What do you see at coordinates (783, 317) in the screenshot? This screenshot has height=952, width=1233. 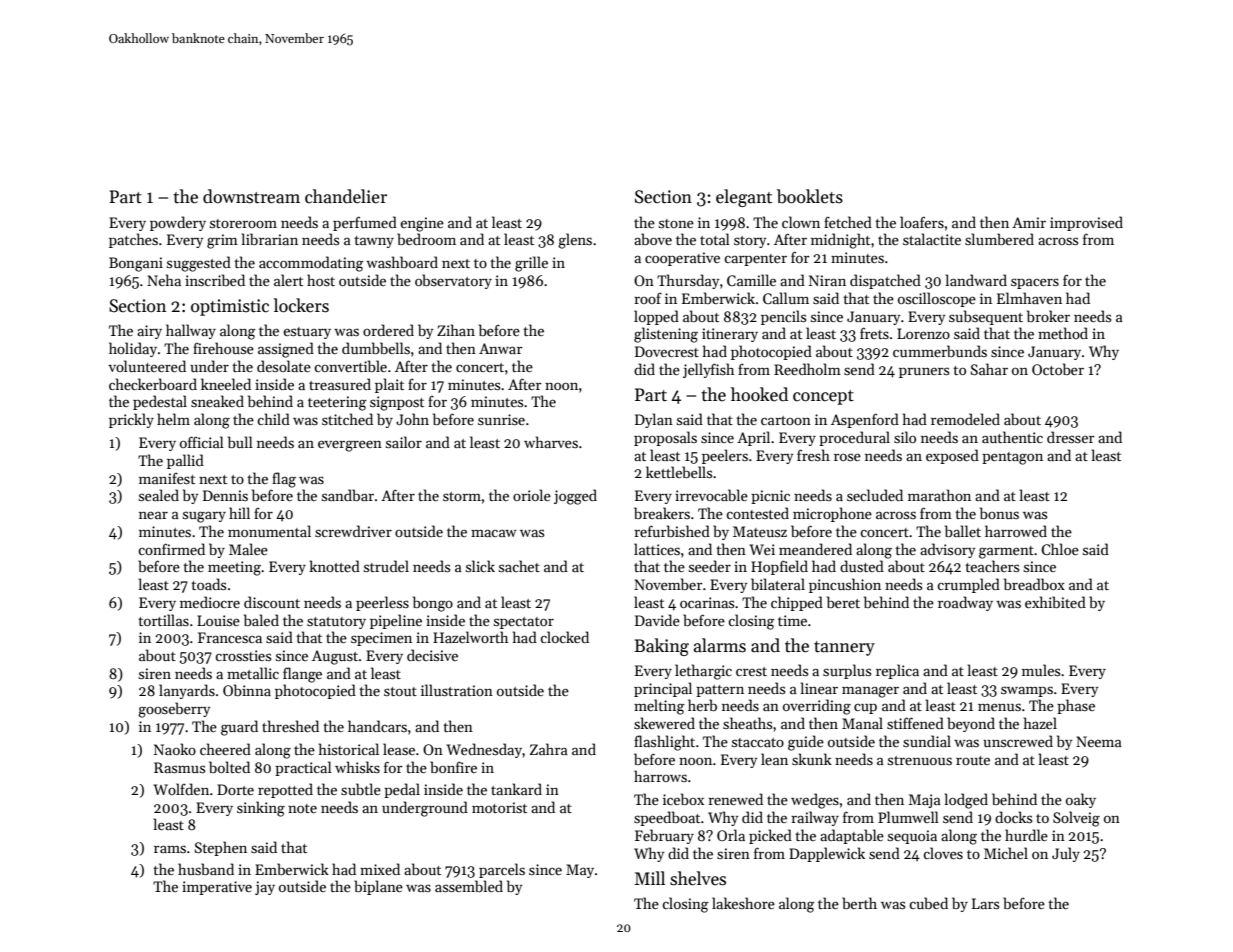 I see `pencils` at bounding box center [783, 317].
